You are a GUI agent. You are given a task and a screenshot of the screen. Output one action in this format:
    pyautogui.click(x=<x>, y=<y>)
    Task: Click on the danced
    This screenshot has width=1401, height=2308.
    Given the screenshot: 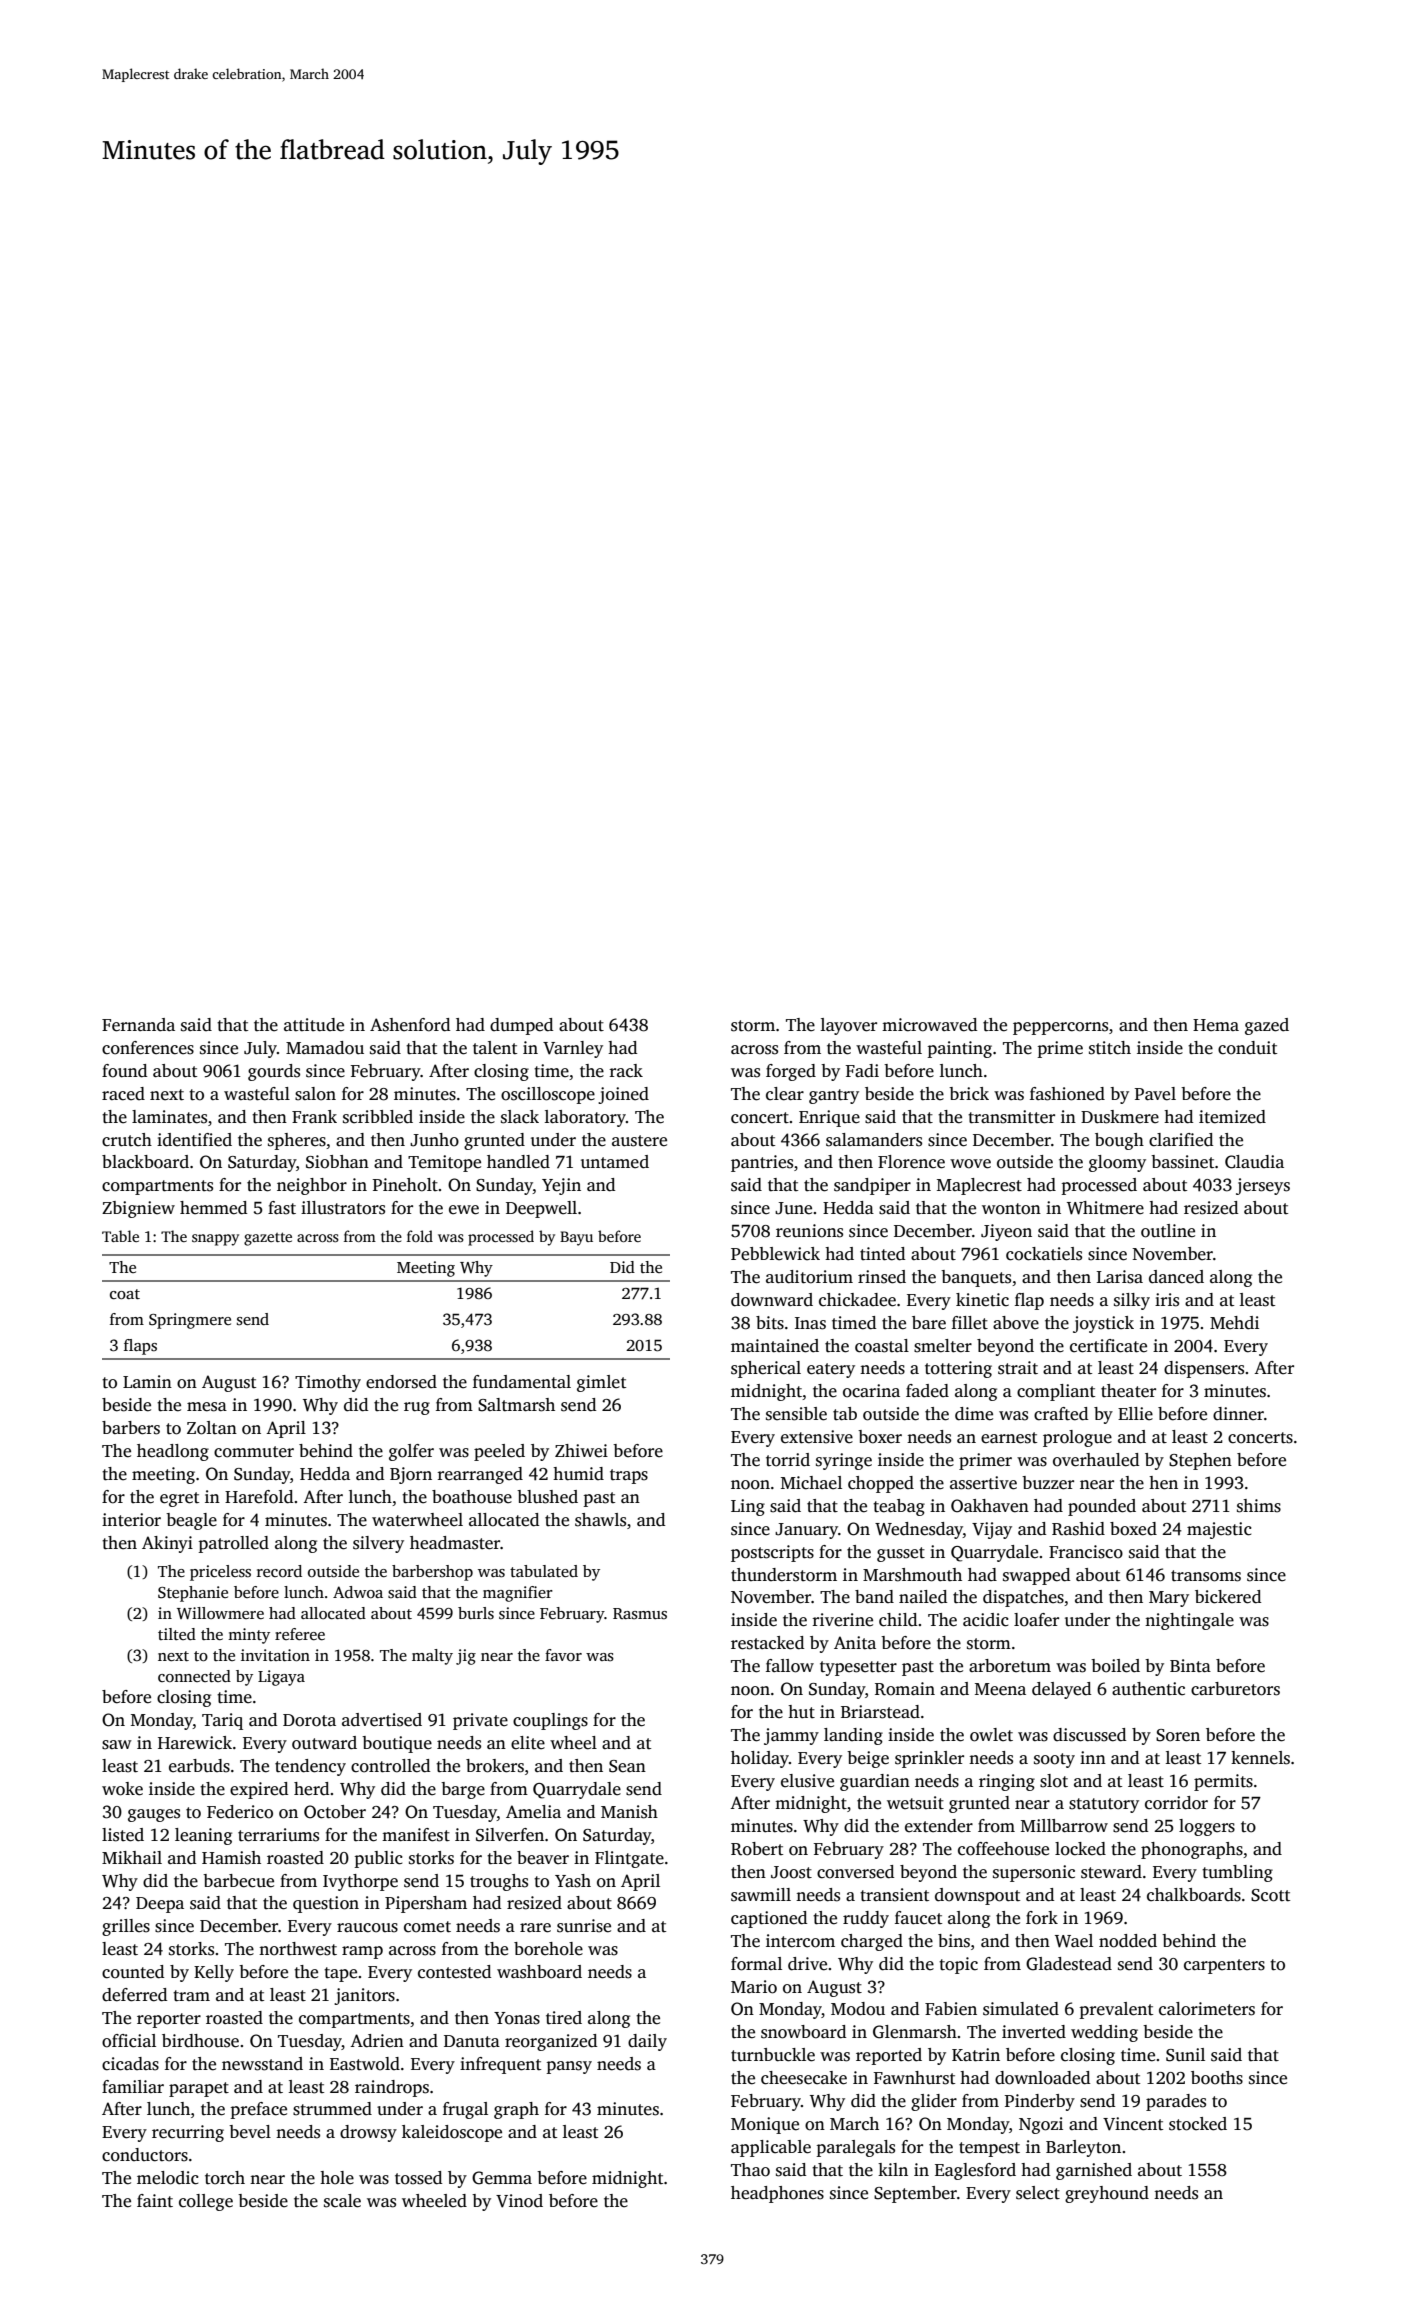 What is the action you would take?
    pyautogui.click(x=1176, y=1277)
